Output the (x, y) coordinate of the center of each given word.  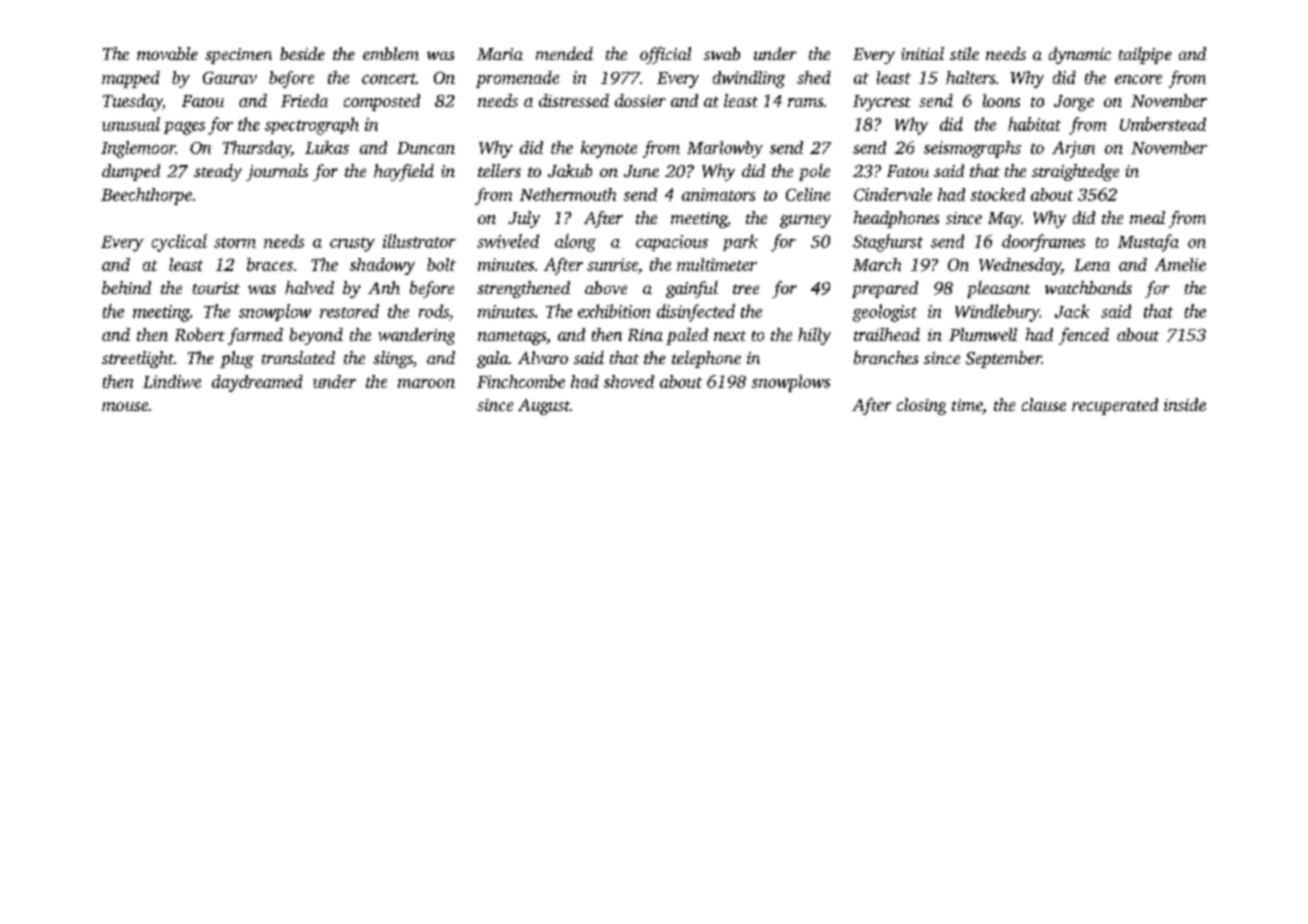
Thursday (257, 149)
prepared (885, 289)
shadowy (382, 266)
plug (237, 359)
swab (722, 53)
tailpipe (1145, 55)
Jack (1072, 311)
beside (302, 53)
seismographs (972, 149)
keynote (609, 149)
